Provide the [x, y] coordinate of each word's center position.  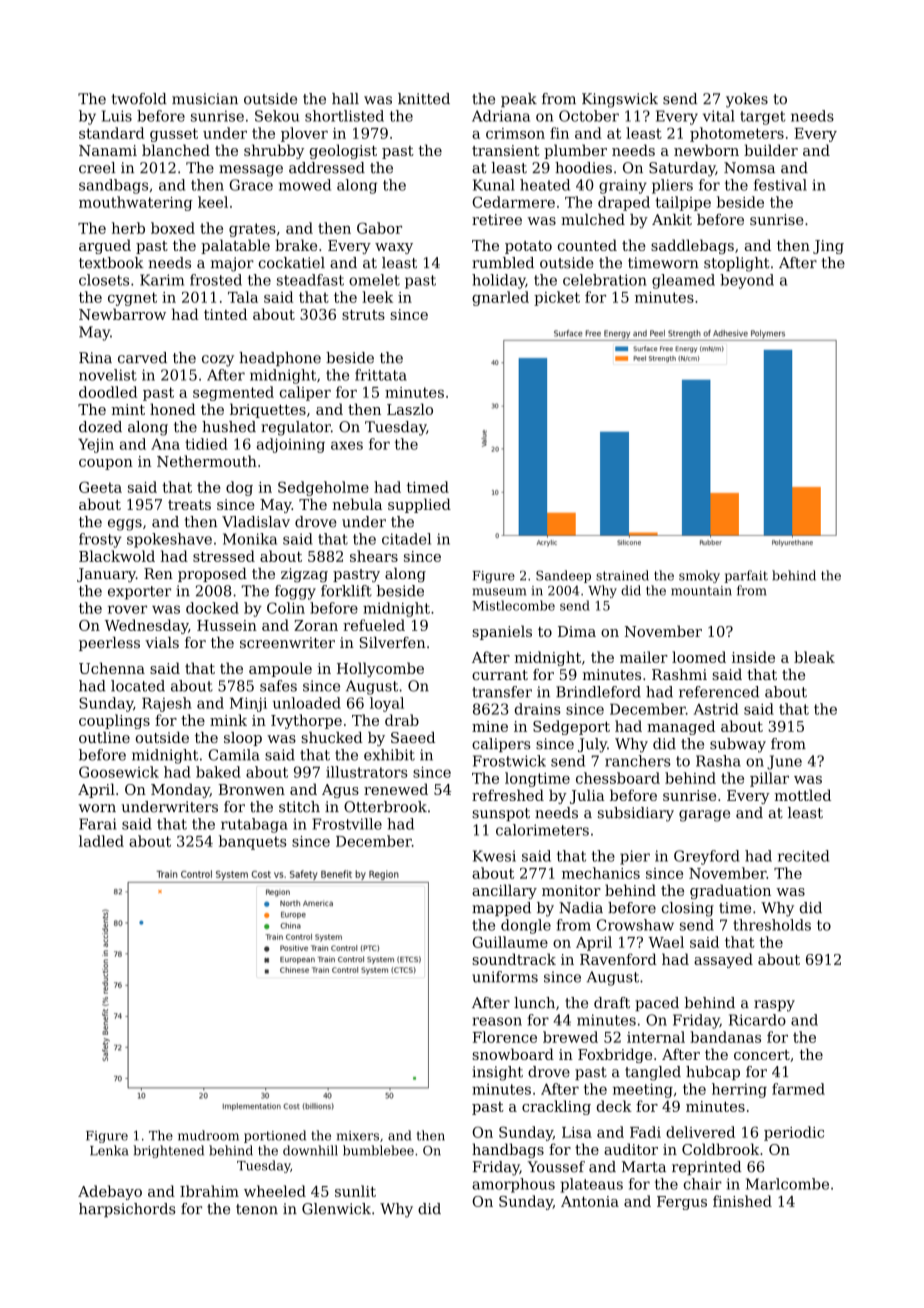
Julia [587, 796]
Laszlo [410, 409]
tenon [257, 1209]
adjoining [291, 445]
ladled [101, 841]
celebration [604, 280]
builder [771, 150]
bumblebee [378, 1150]
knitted [424, 99]
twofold [139, 99]
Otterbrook [385, 807]
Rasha [718, 761]
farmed [798, 1089]
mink [228, 720]
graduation [730, 891]
